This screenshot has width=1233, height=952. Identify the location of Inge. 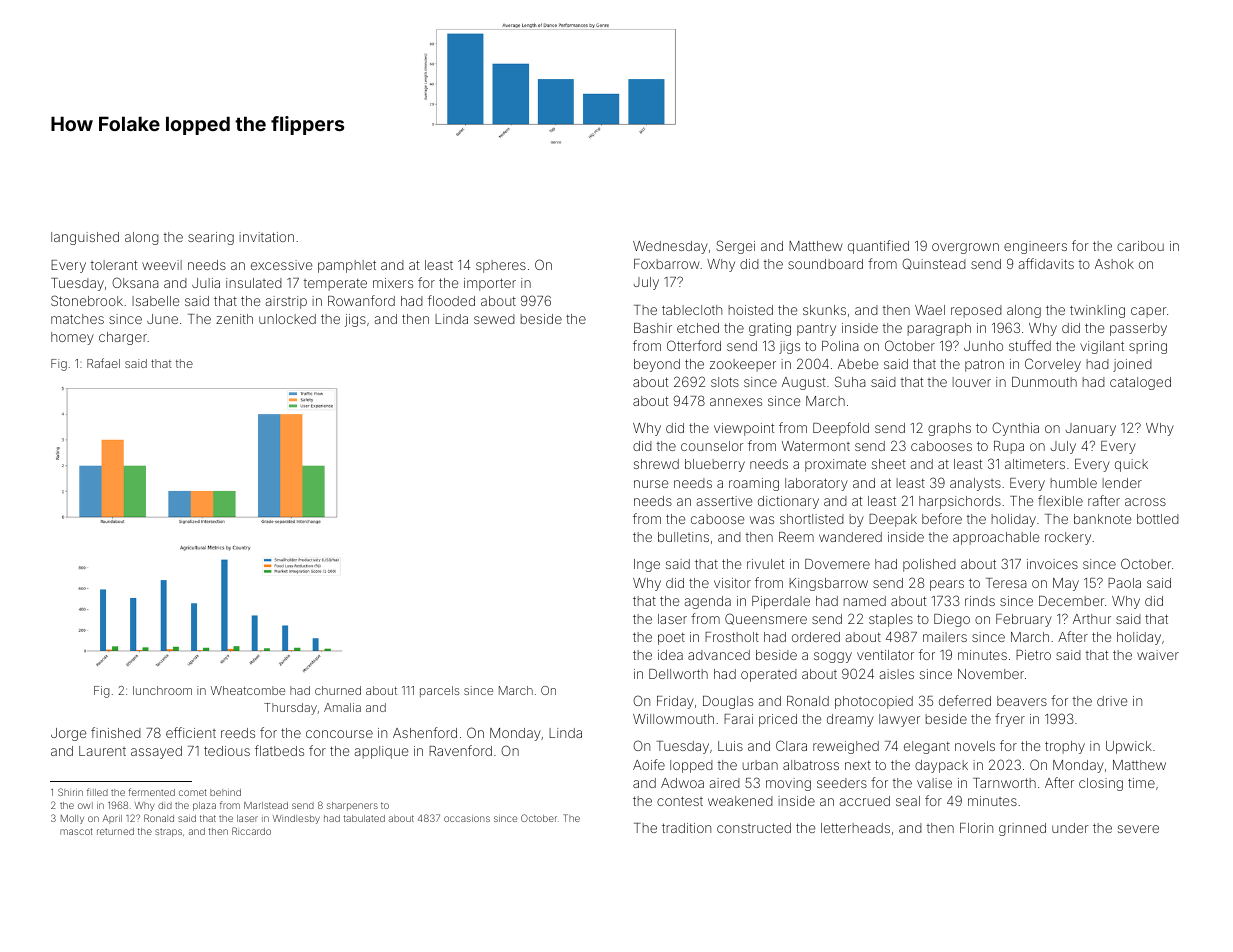
(647, 565).
